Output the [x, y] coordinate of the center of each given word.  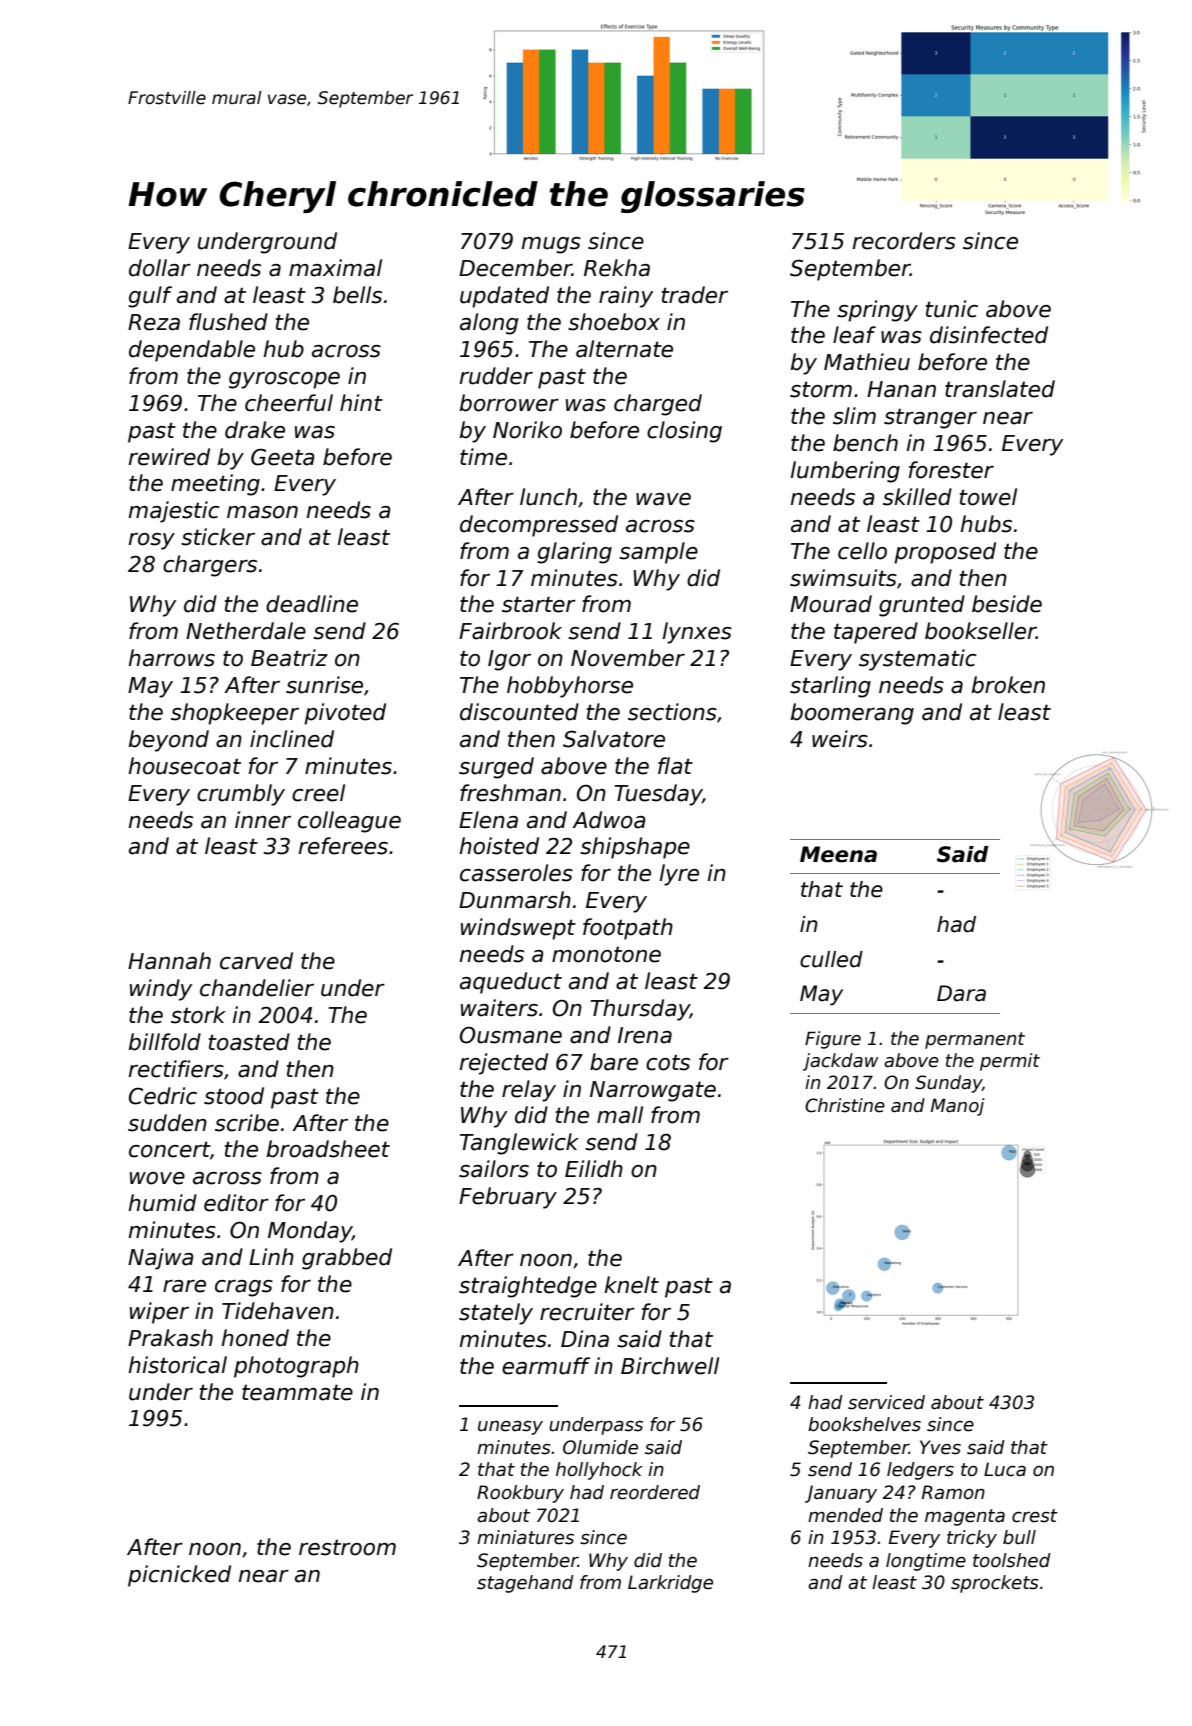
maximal [335, 268]
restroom [347, 1547]
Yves [940, 1447]
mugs [551, 245]
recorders [904, 241]
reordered [655, 1492]
